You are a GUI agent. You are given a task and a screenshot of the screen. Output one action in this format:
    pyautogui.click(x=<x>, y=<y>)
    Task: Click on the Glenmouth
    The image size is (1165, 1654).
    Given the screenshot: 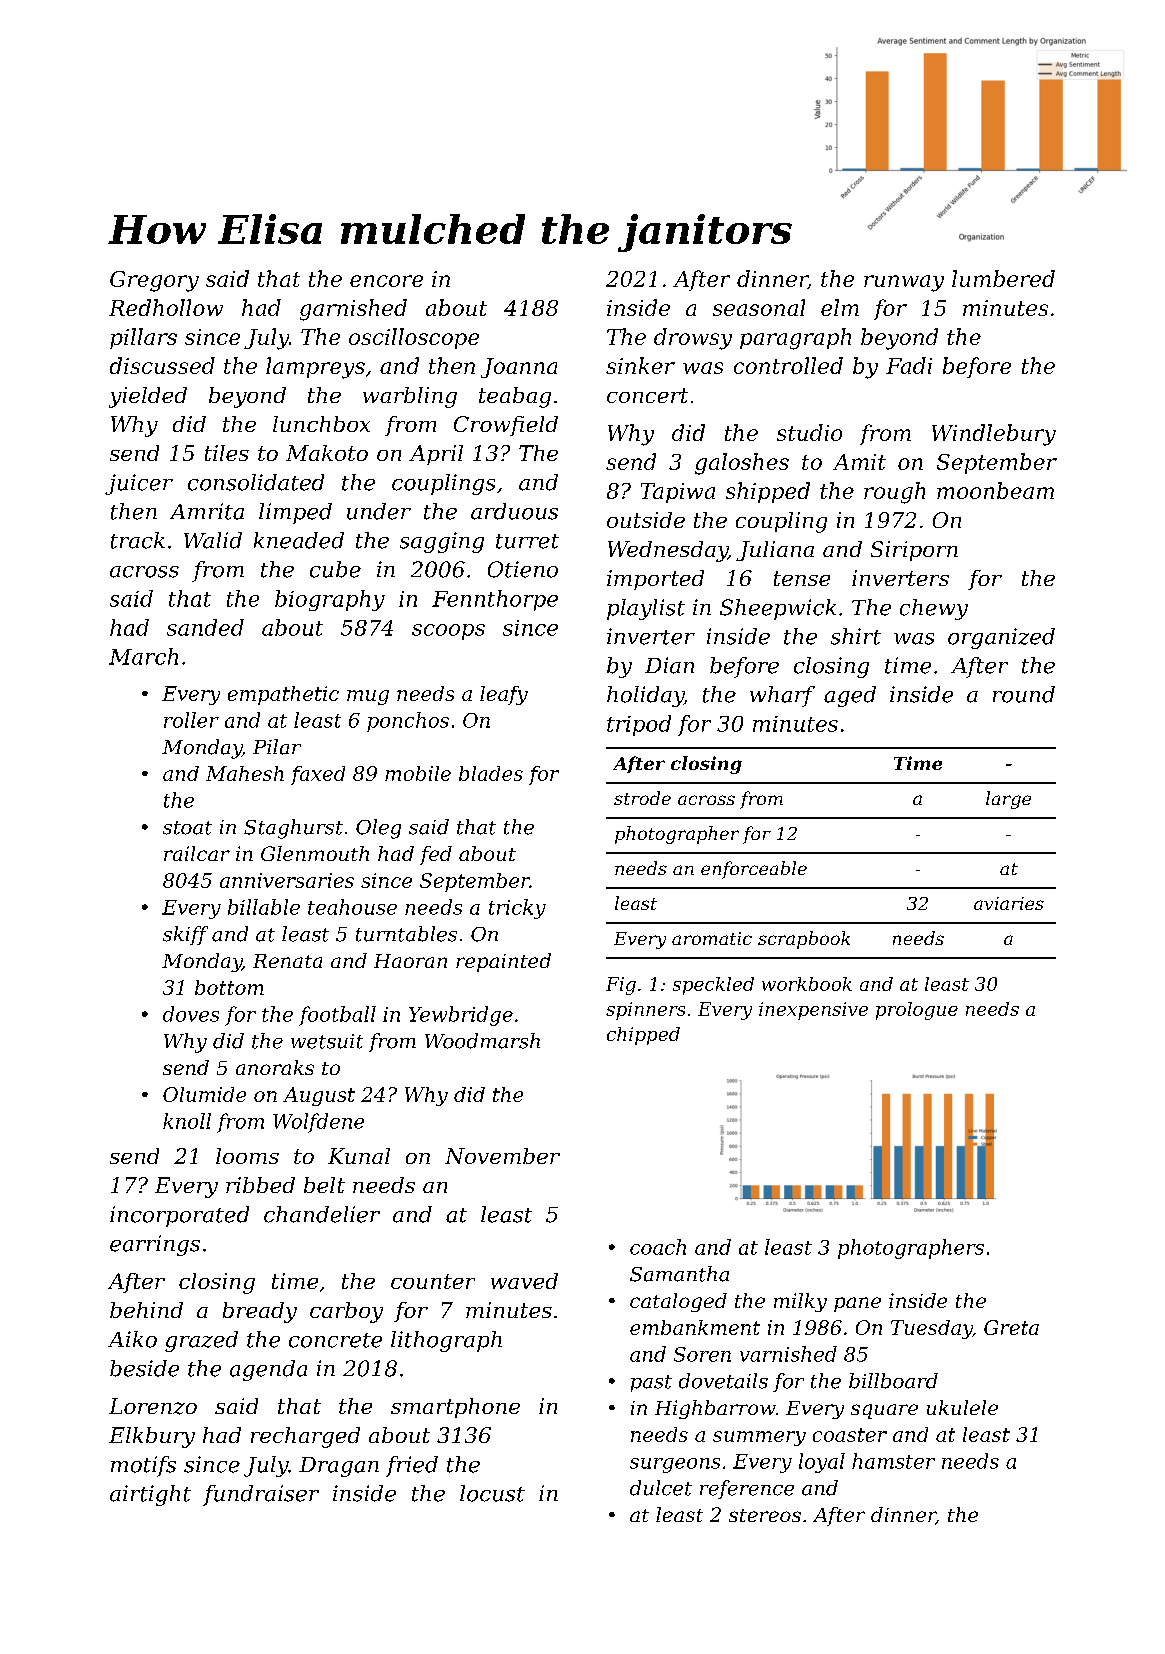 What is the action you would take?
    pyautogui.click(x=315, y=853)
